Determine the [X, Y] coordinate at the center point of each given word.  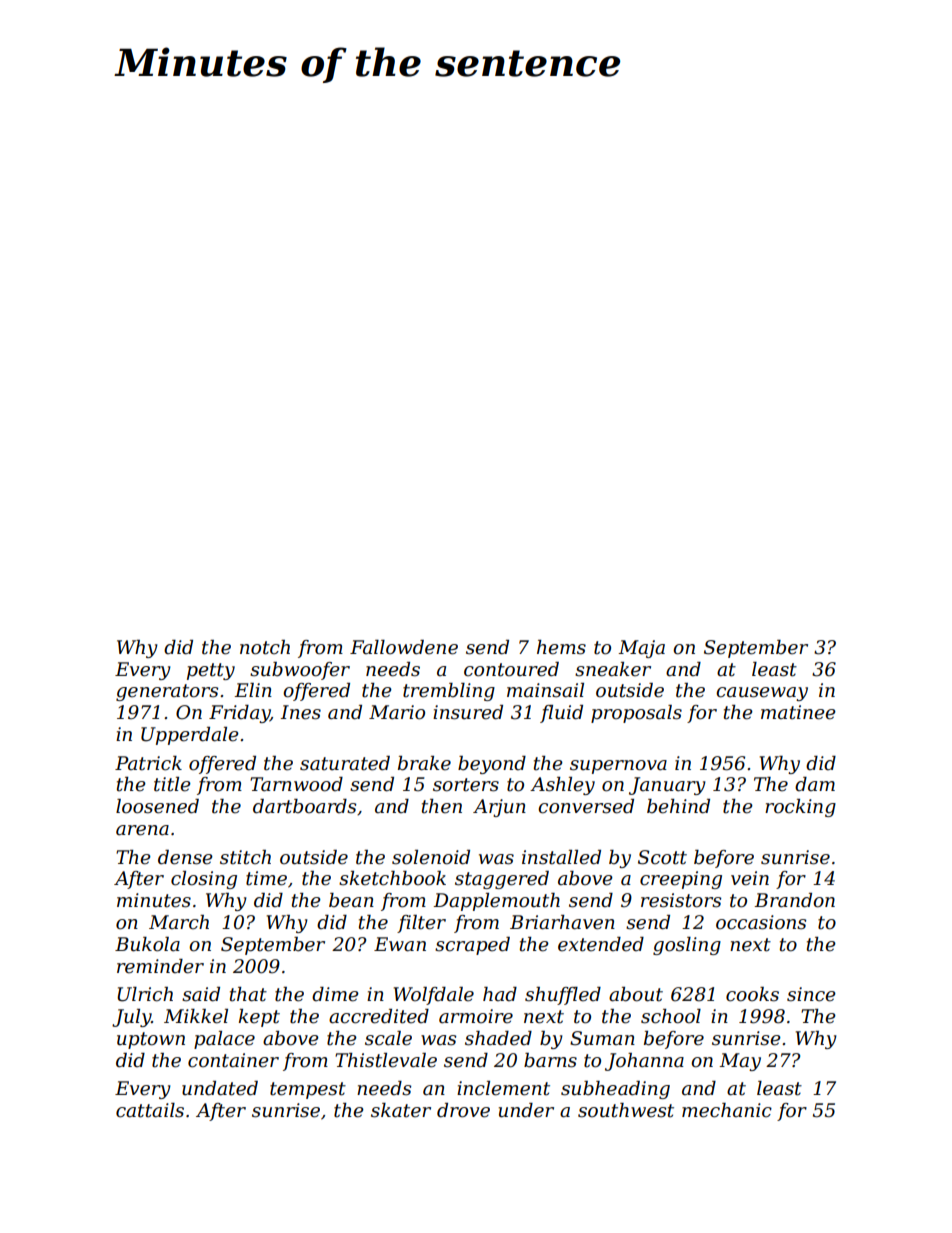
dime [335, 994]
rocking [800, 808]
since [811, 994]
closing [204, 880]
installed [561, 857]
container [233, 1060]
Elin [253, 690]
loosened [157, 806]
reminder [160, 966]
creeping [681, 880]
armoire [476, 1016]
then [442, 806]
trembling [449, 692]
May [740, 1062]
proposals [636, 714]
